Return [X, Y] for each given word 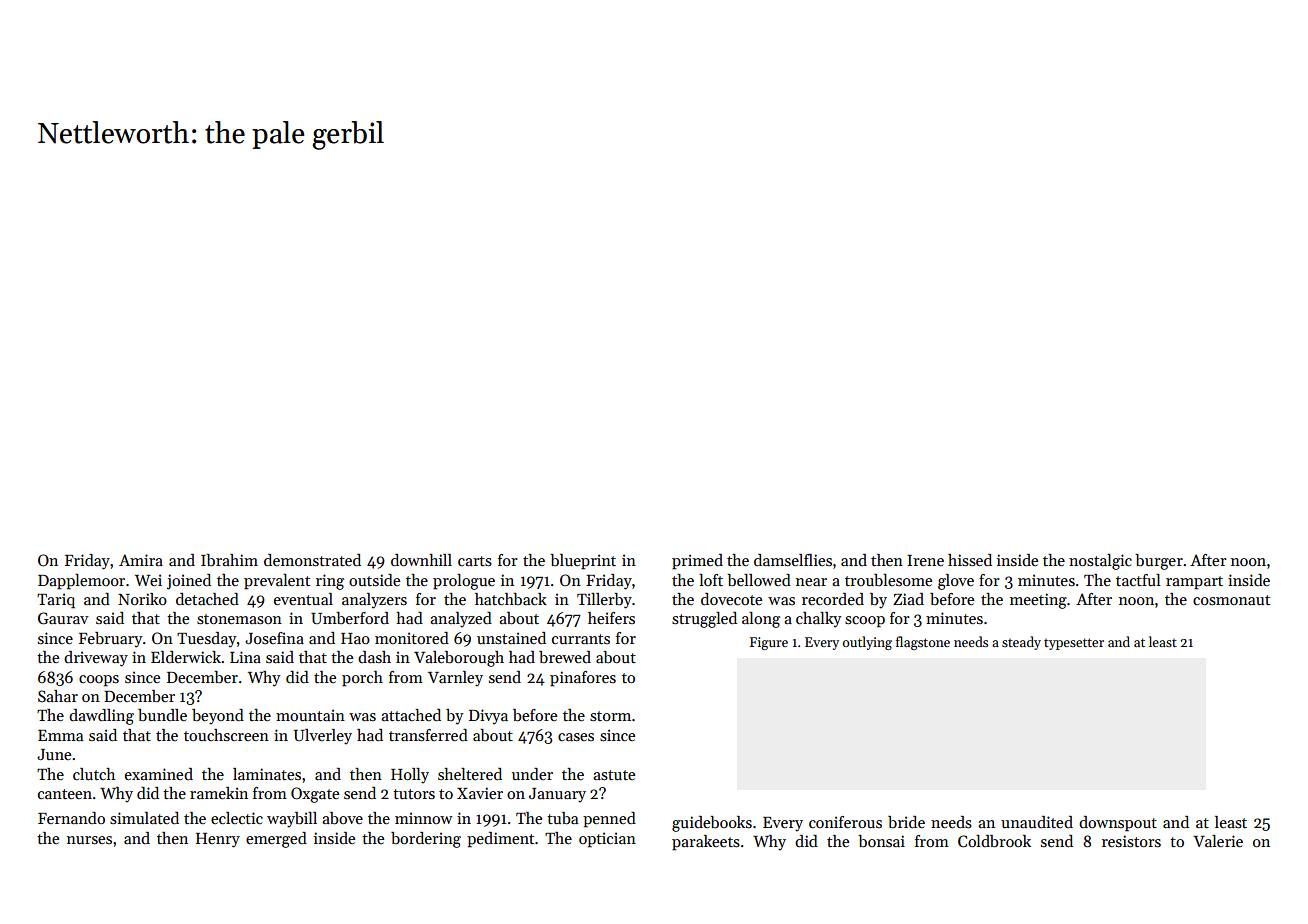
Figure [769, 643]
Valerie [1218, 841]
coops [99, 681]
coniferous [845, 822]
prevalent [277, 582]
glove [956, 582]
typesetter [1074, 644]
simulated [144, 818]
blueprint [583, 562]
